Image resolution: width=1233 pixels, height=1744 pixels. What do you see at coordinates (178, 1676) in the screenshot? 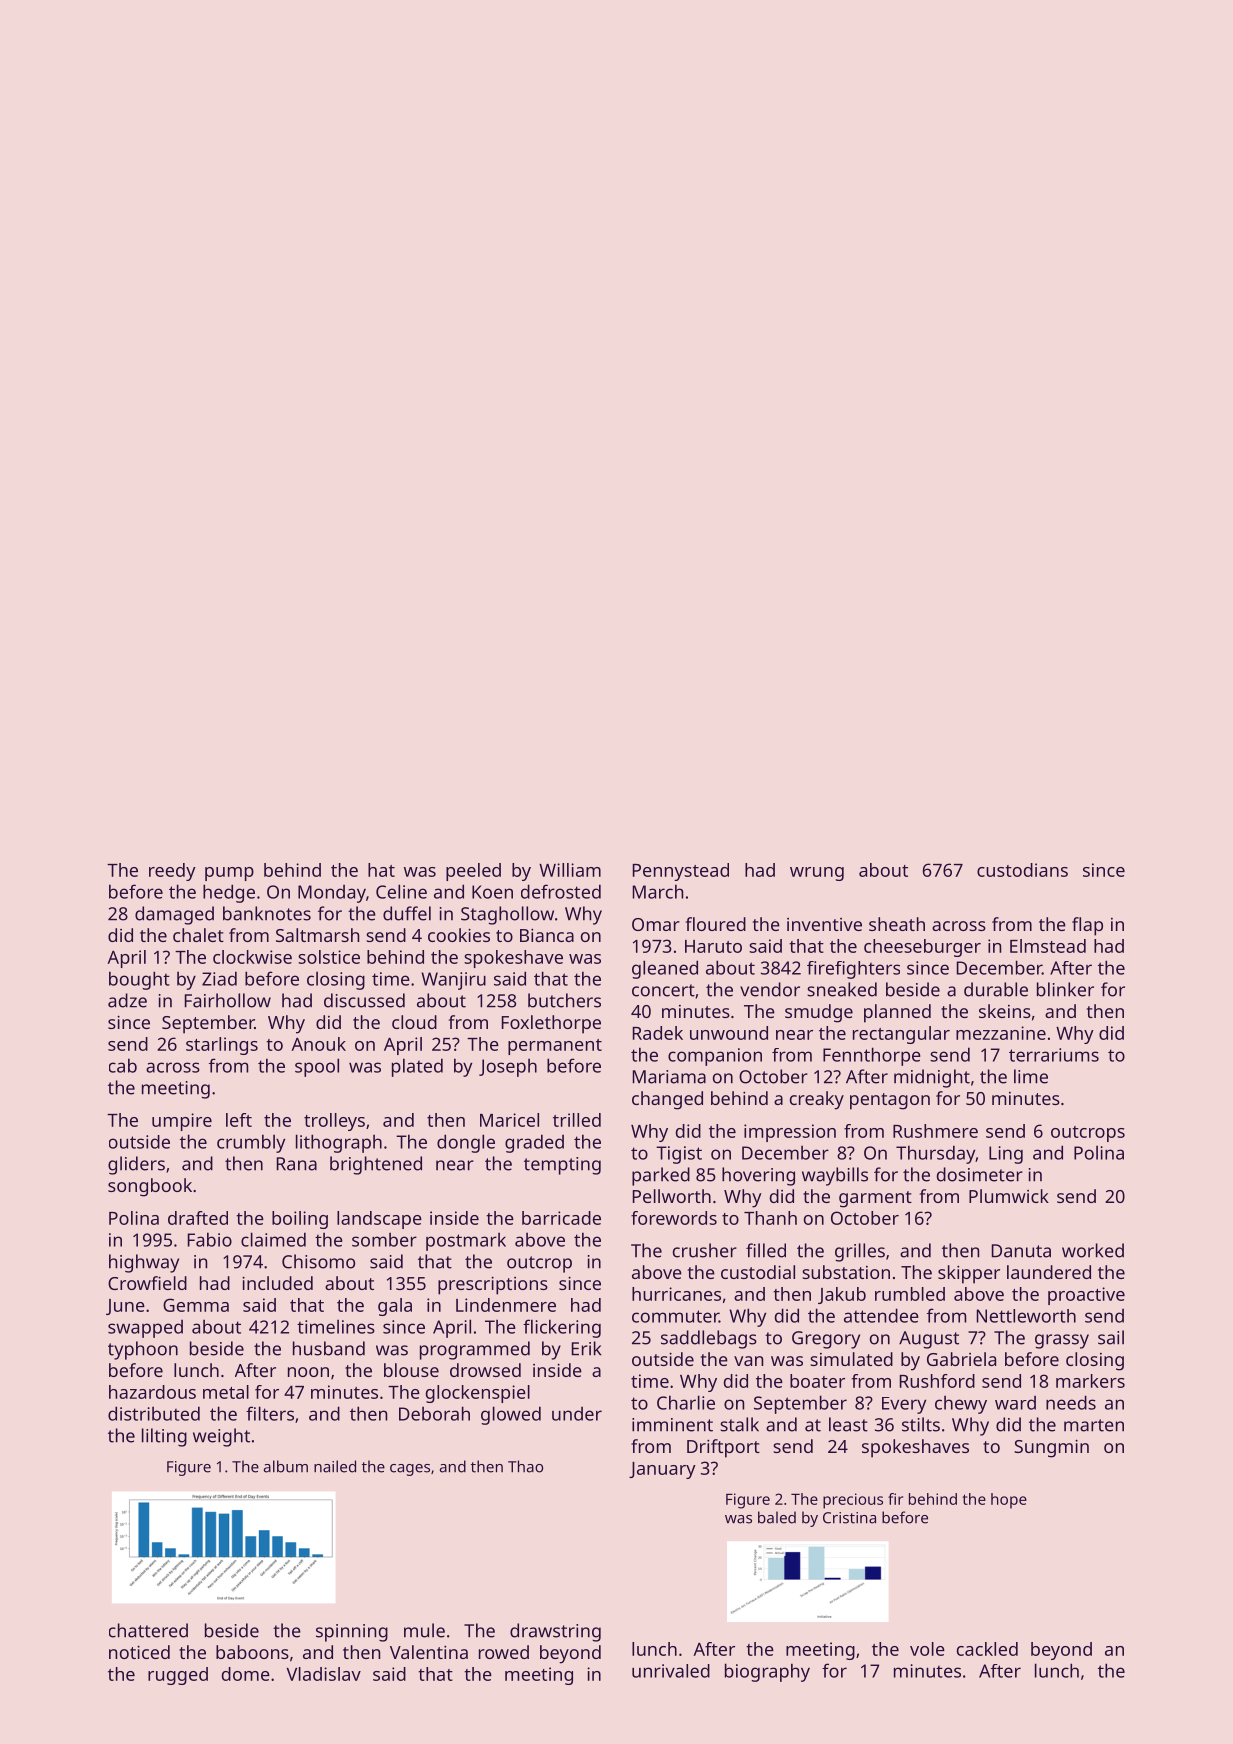
I see `rugged` at bounding box center [178, 1676].
